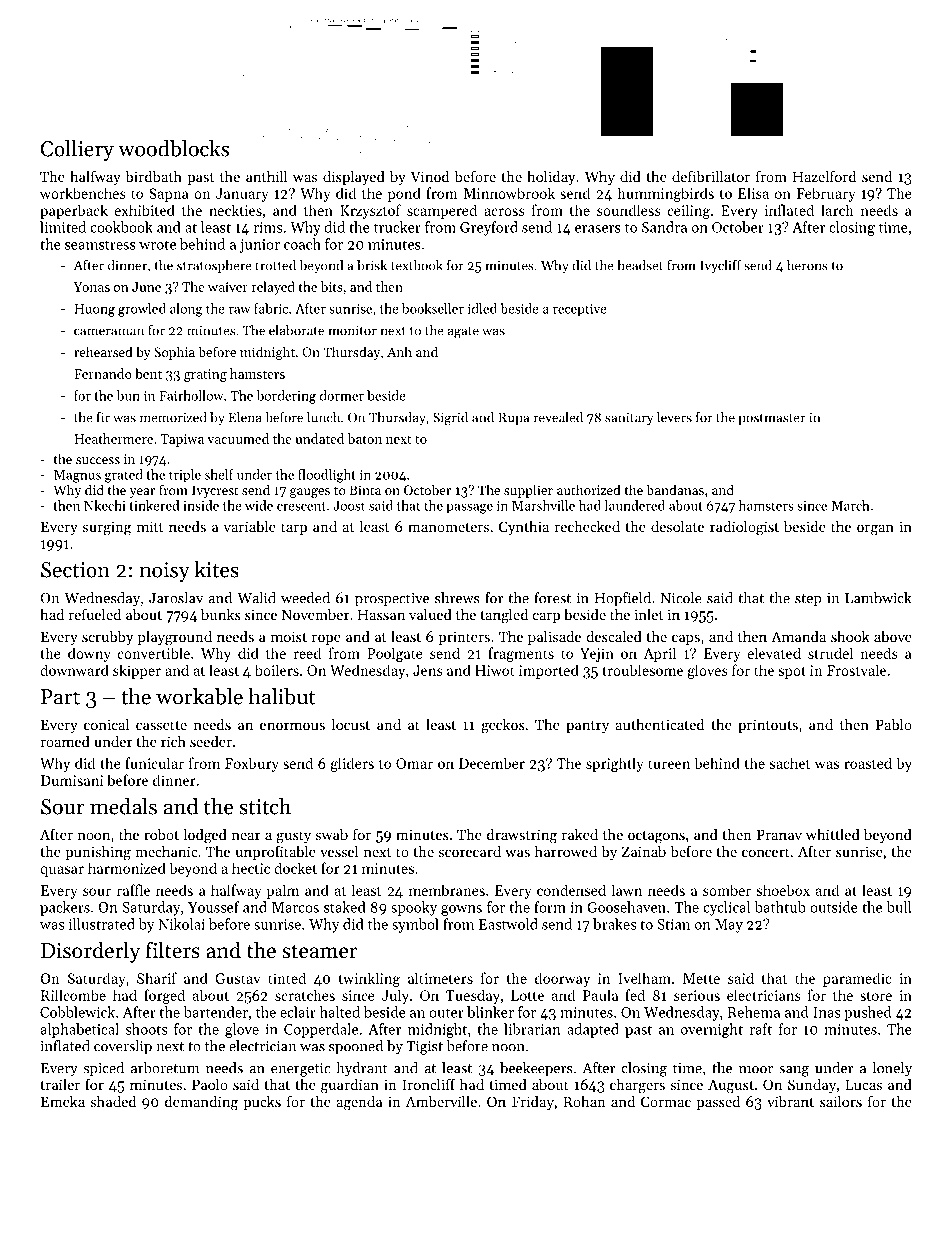  Describe the element at coordinates (176, 598) in the document. I see `Jaroslav` at that location.
